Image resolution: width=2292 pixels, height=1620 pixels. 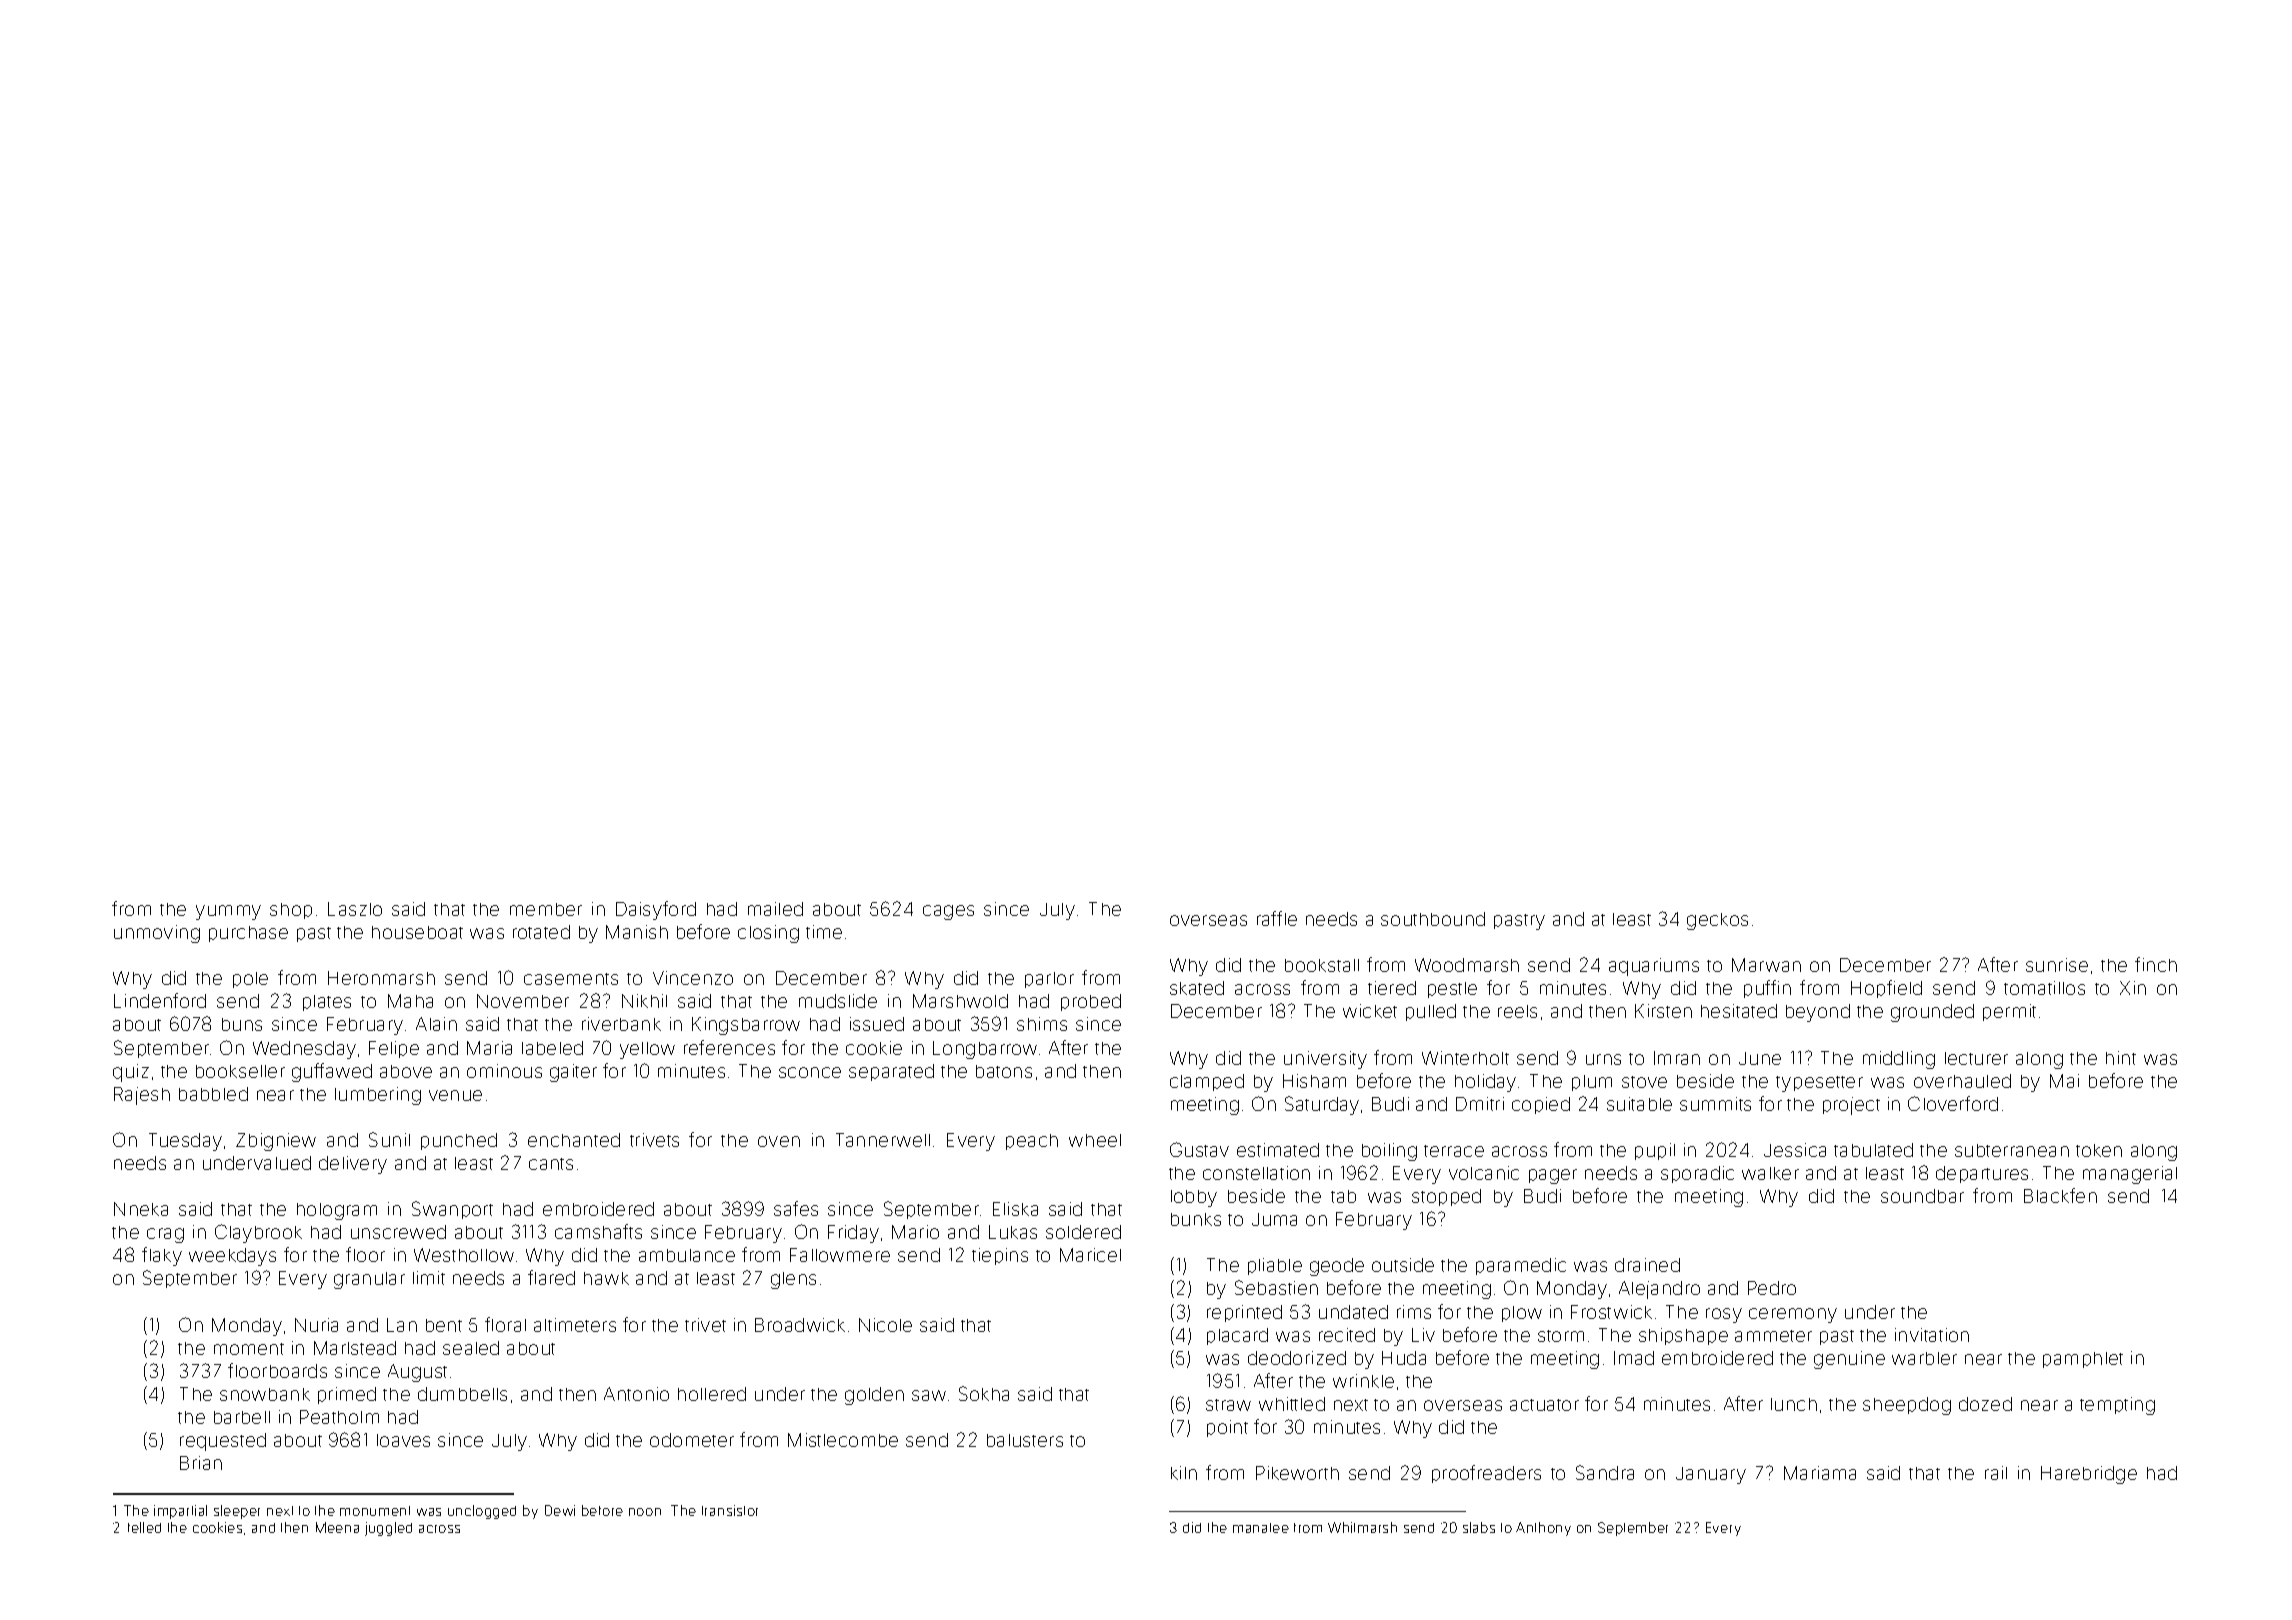 What do you see at coordinates (1274, 1219) in the screenshot?
I see `Juma` at bounding box center [1274, 1219].
